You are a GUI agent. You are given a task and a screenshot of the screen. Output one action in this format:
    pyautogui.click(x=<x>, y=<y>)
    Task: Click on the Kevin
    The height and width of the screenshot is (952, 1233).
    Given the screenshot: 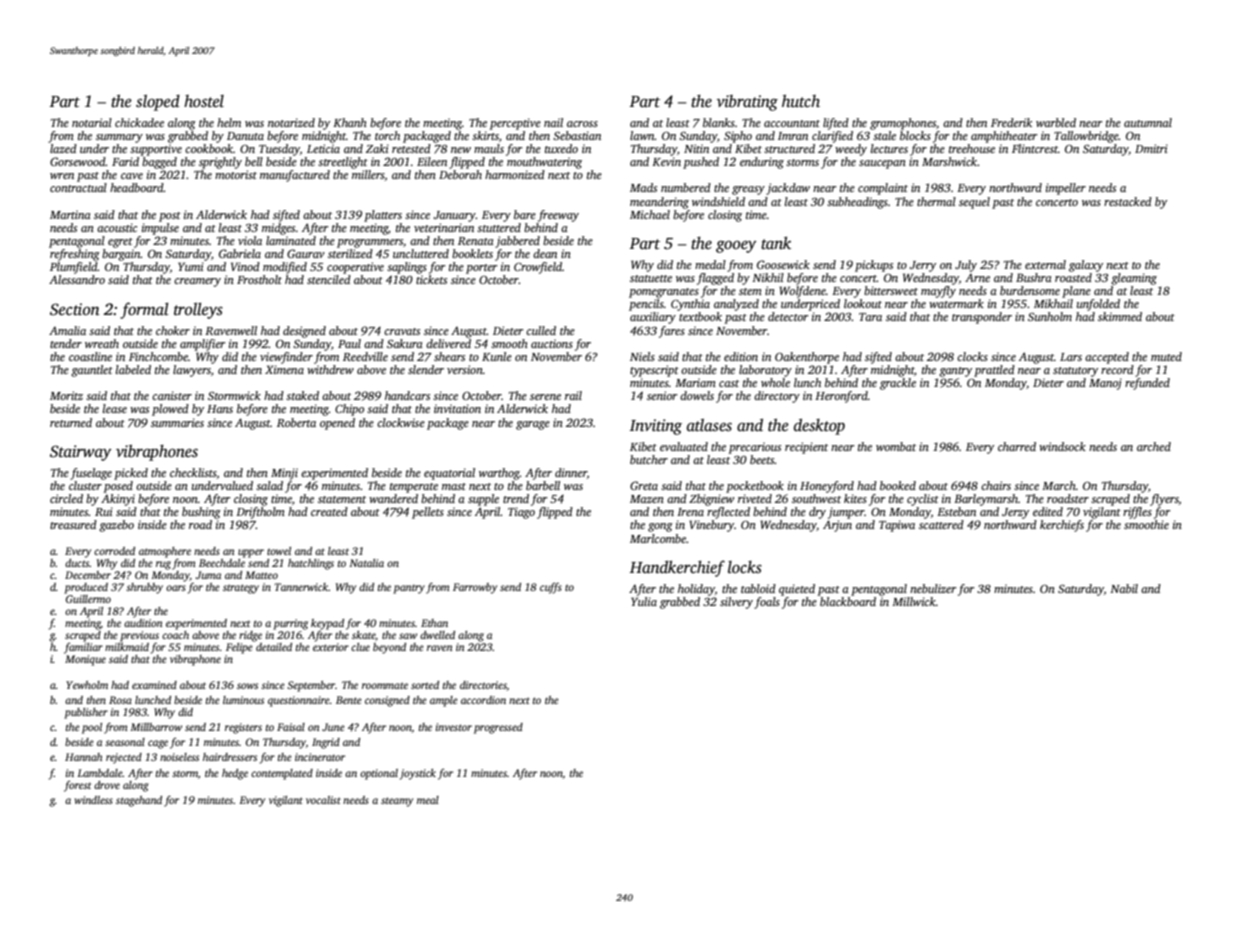 What is the action you would take?
    pyautogui.click(x=666, y=161)
